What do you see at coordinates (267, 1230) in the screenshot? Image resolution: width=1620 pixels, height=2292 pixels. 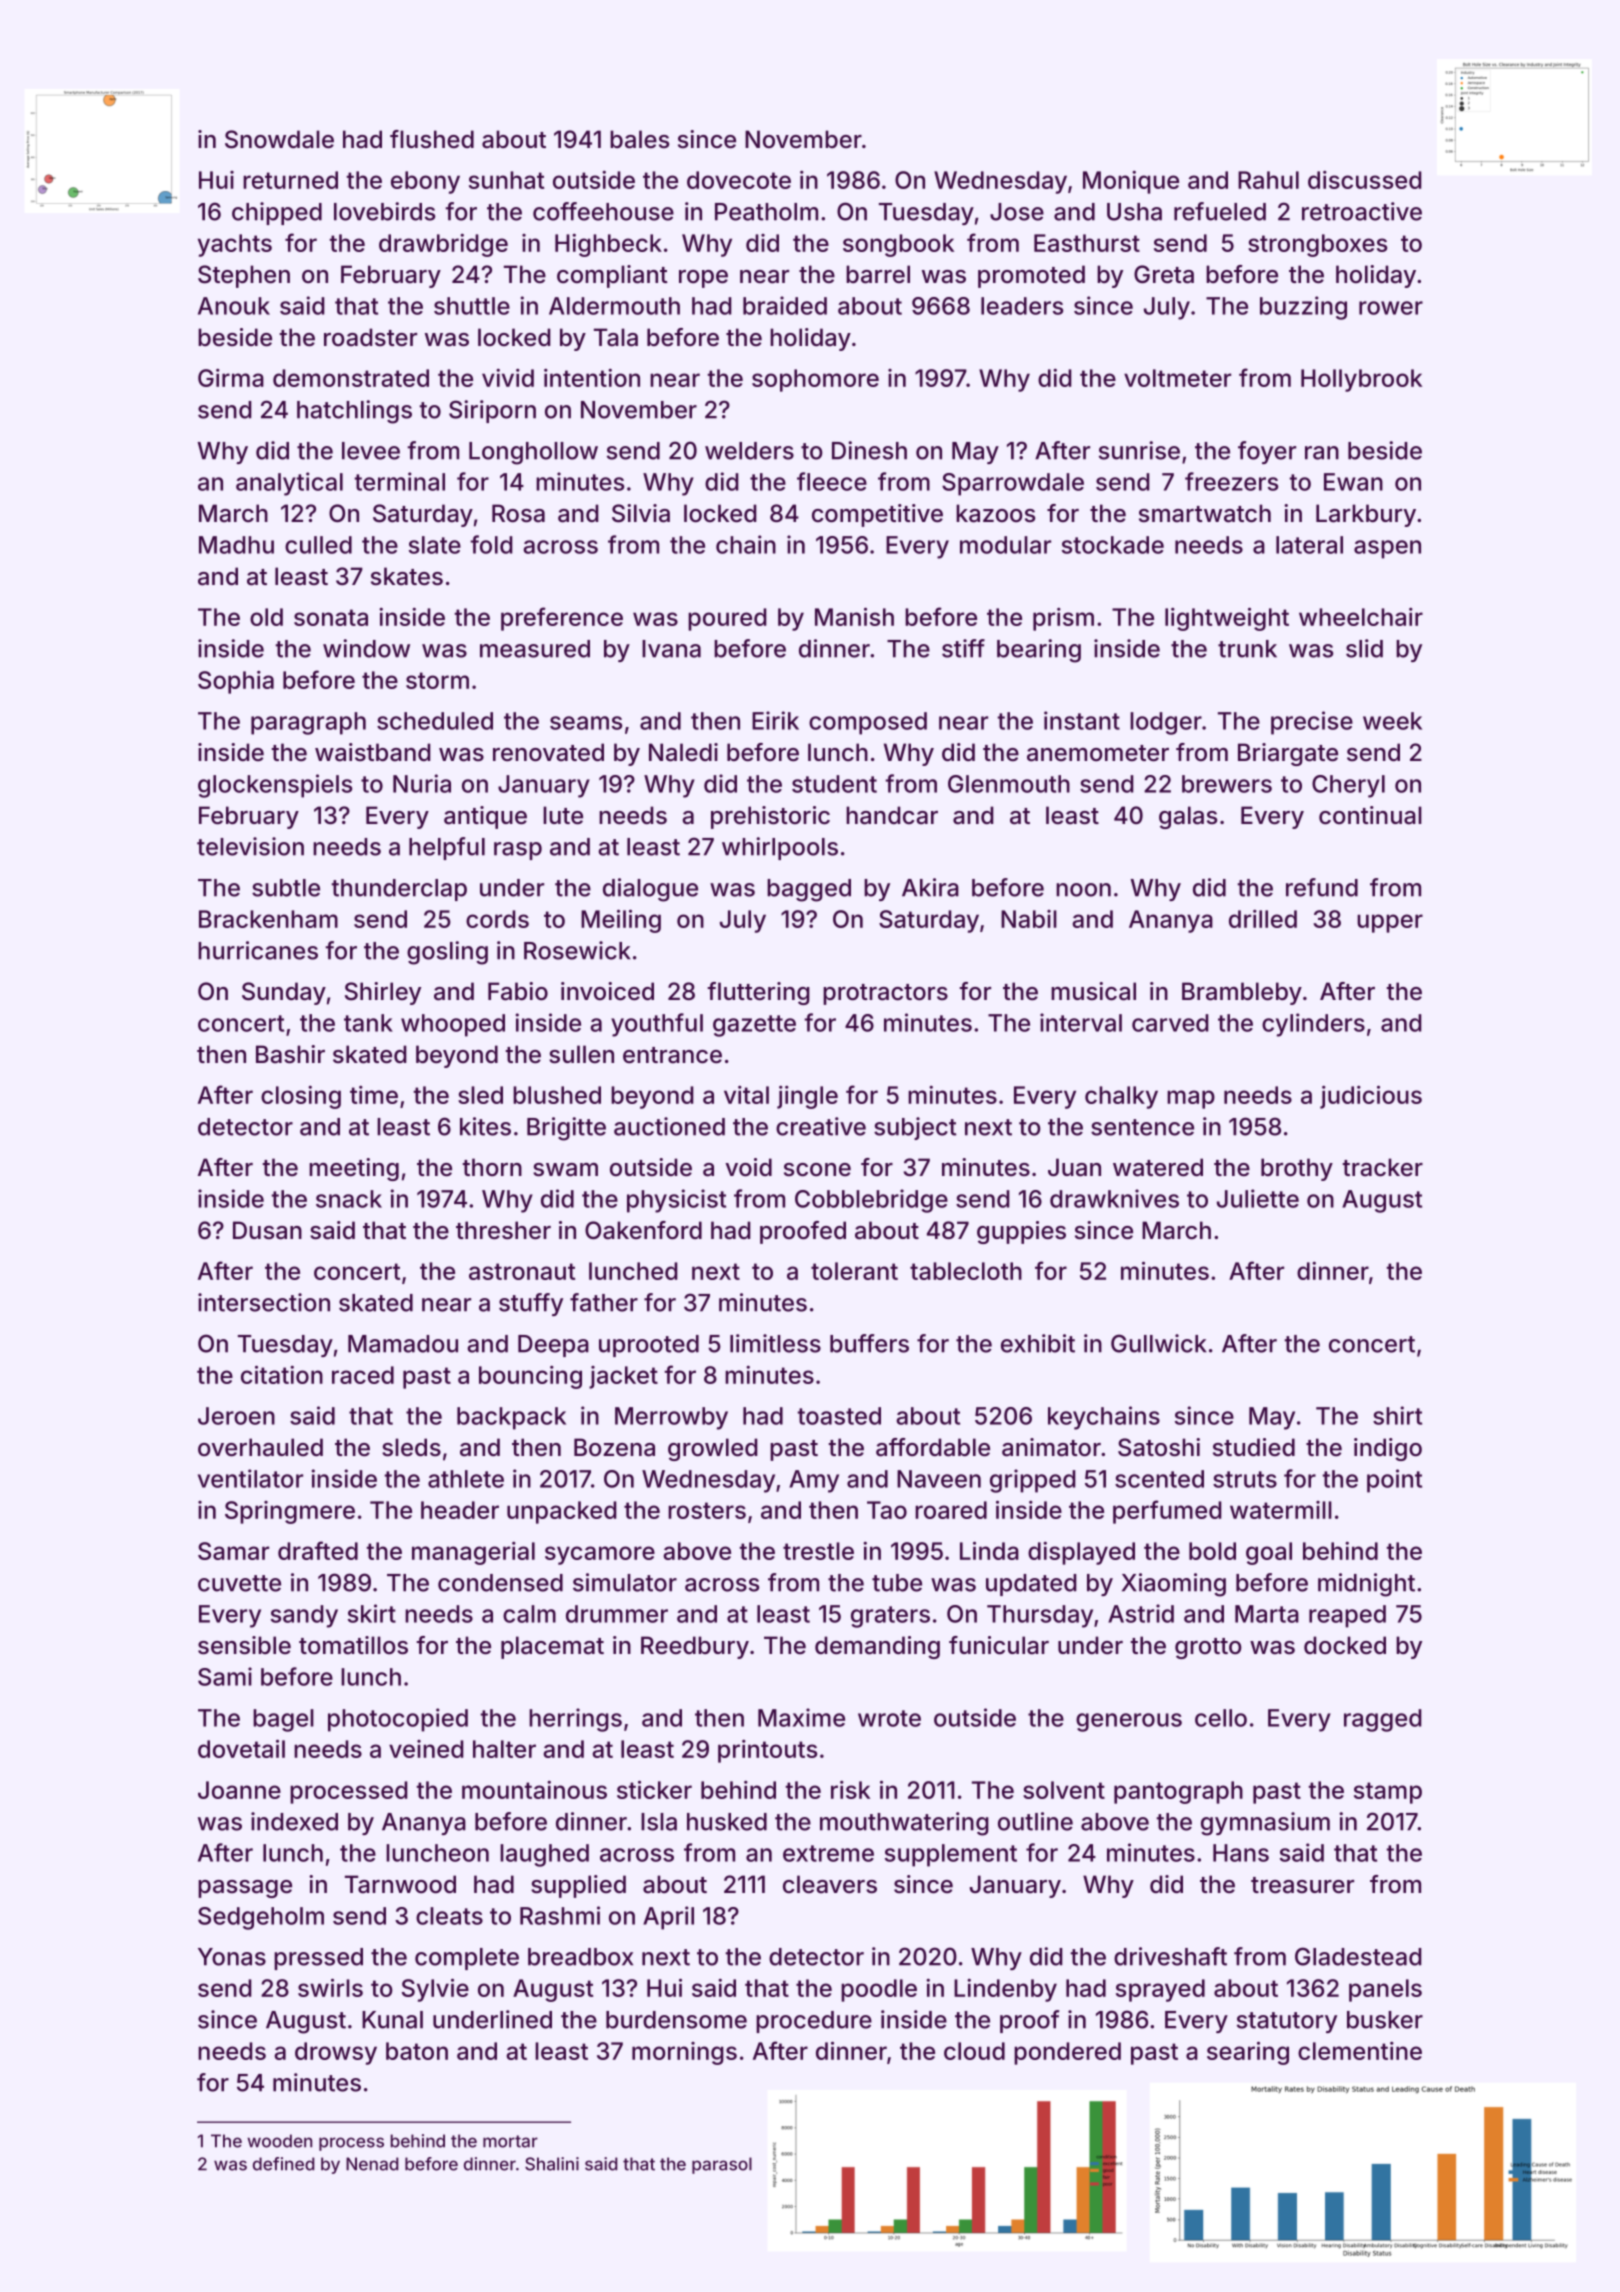 I see `Dusan` at bounding box center [267, 1230].
